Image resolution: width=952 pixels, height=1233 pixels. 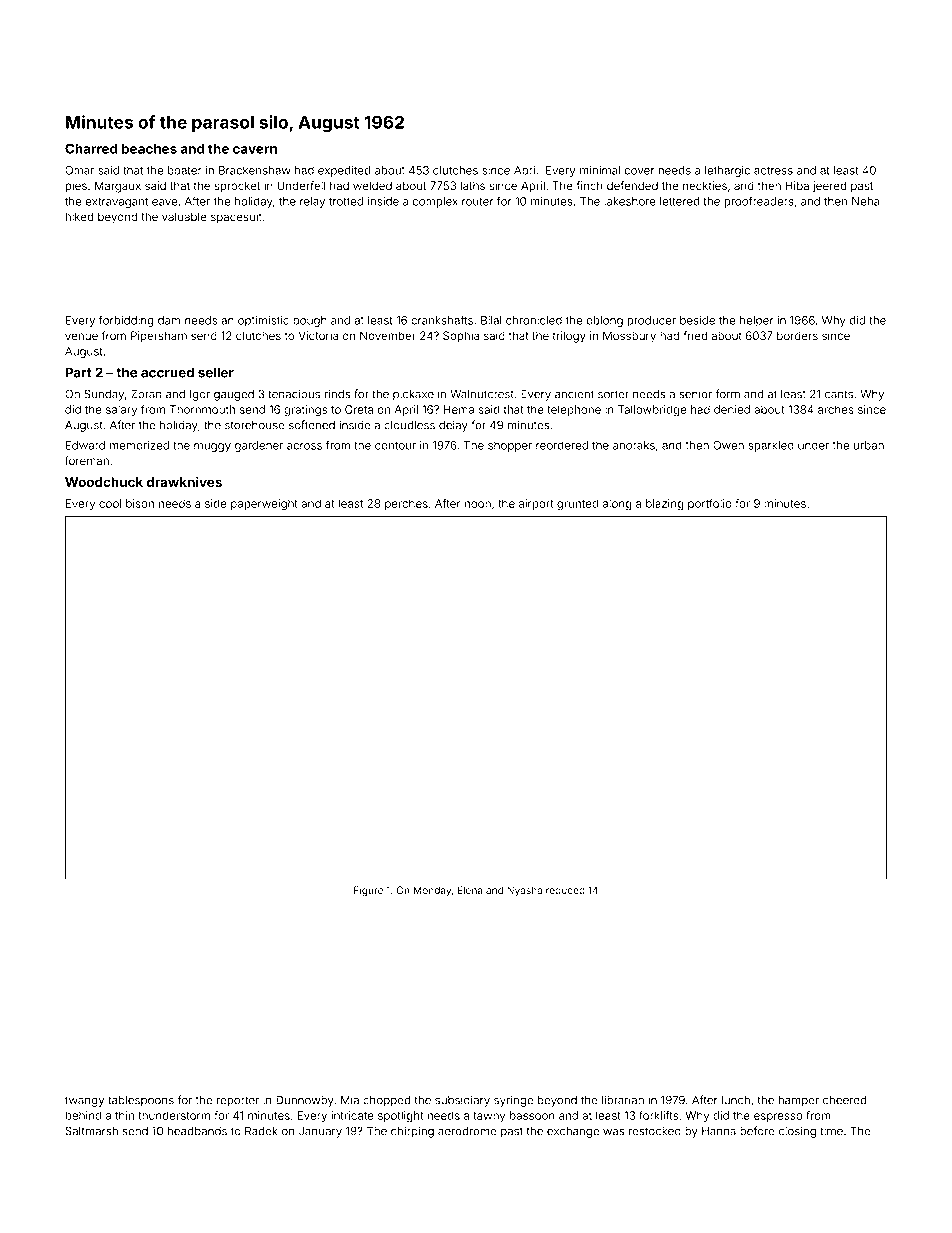 I want to click on borders, so click(x=797, y=335).
